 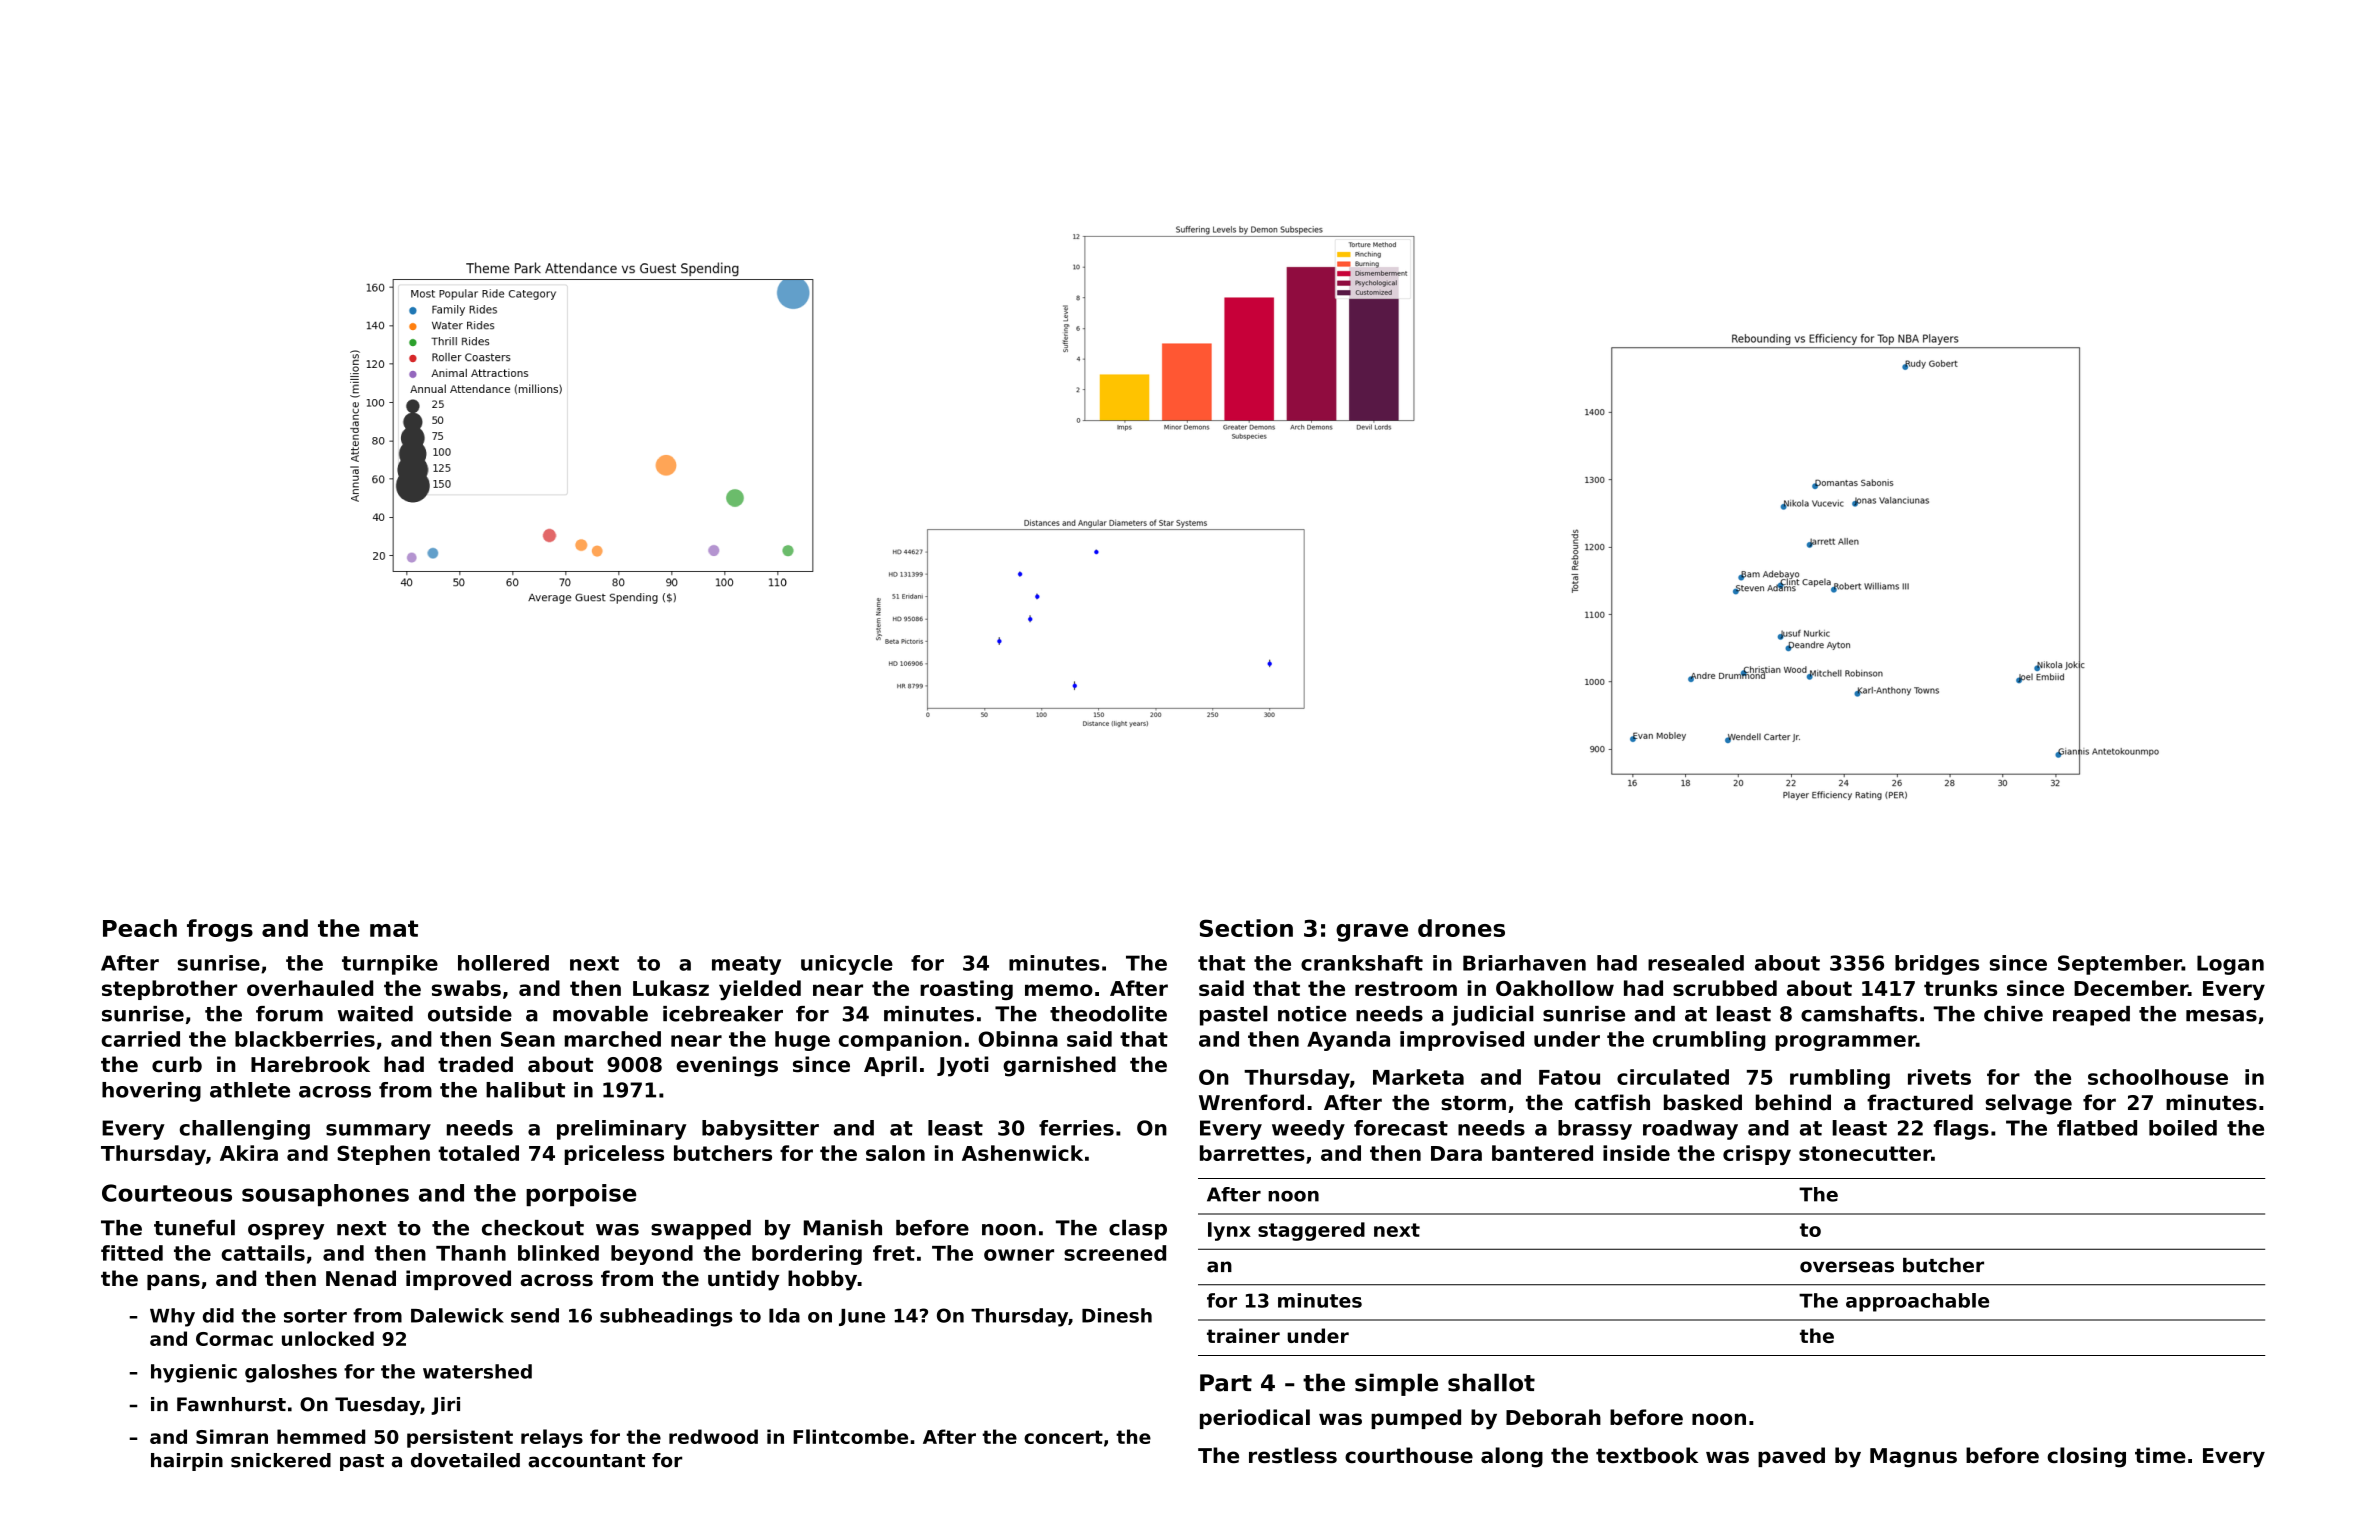 I want to click on drones, so click(x=1461, y=928).
